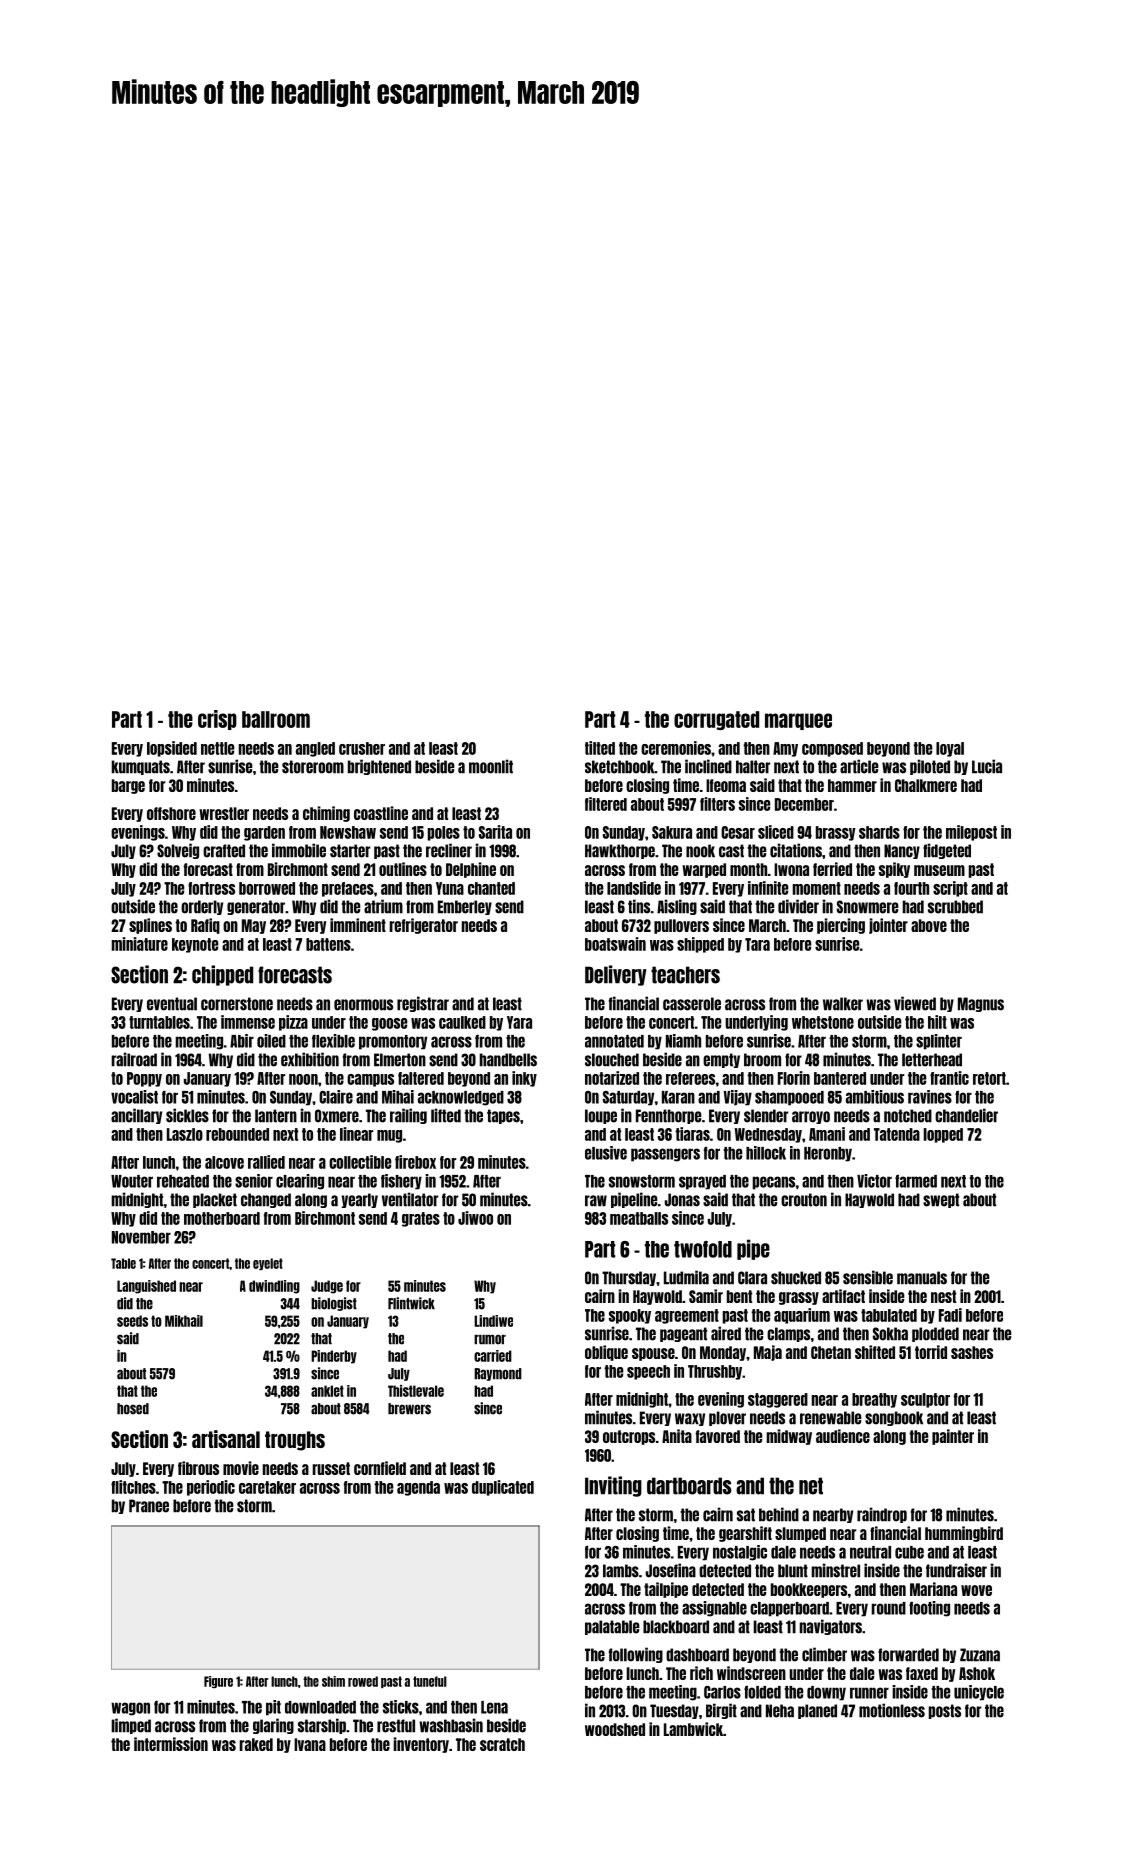 The width and height of the screenshot is (1124, 1852). What do you see at coordinates (133, 1409) in the screenshot?
I see `hosed` at bounding box center [133, 1409].
